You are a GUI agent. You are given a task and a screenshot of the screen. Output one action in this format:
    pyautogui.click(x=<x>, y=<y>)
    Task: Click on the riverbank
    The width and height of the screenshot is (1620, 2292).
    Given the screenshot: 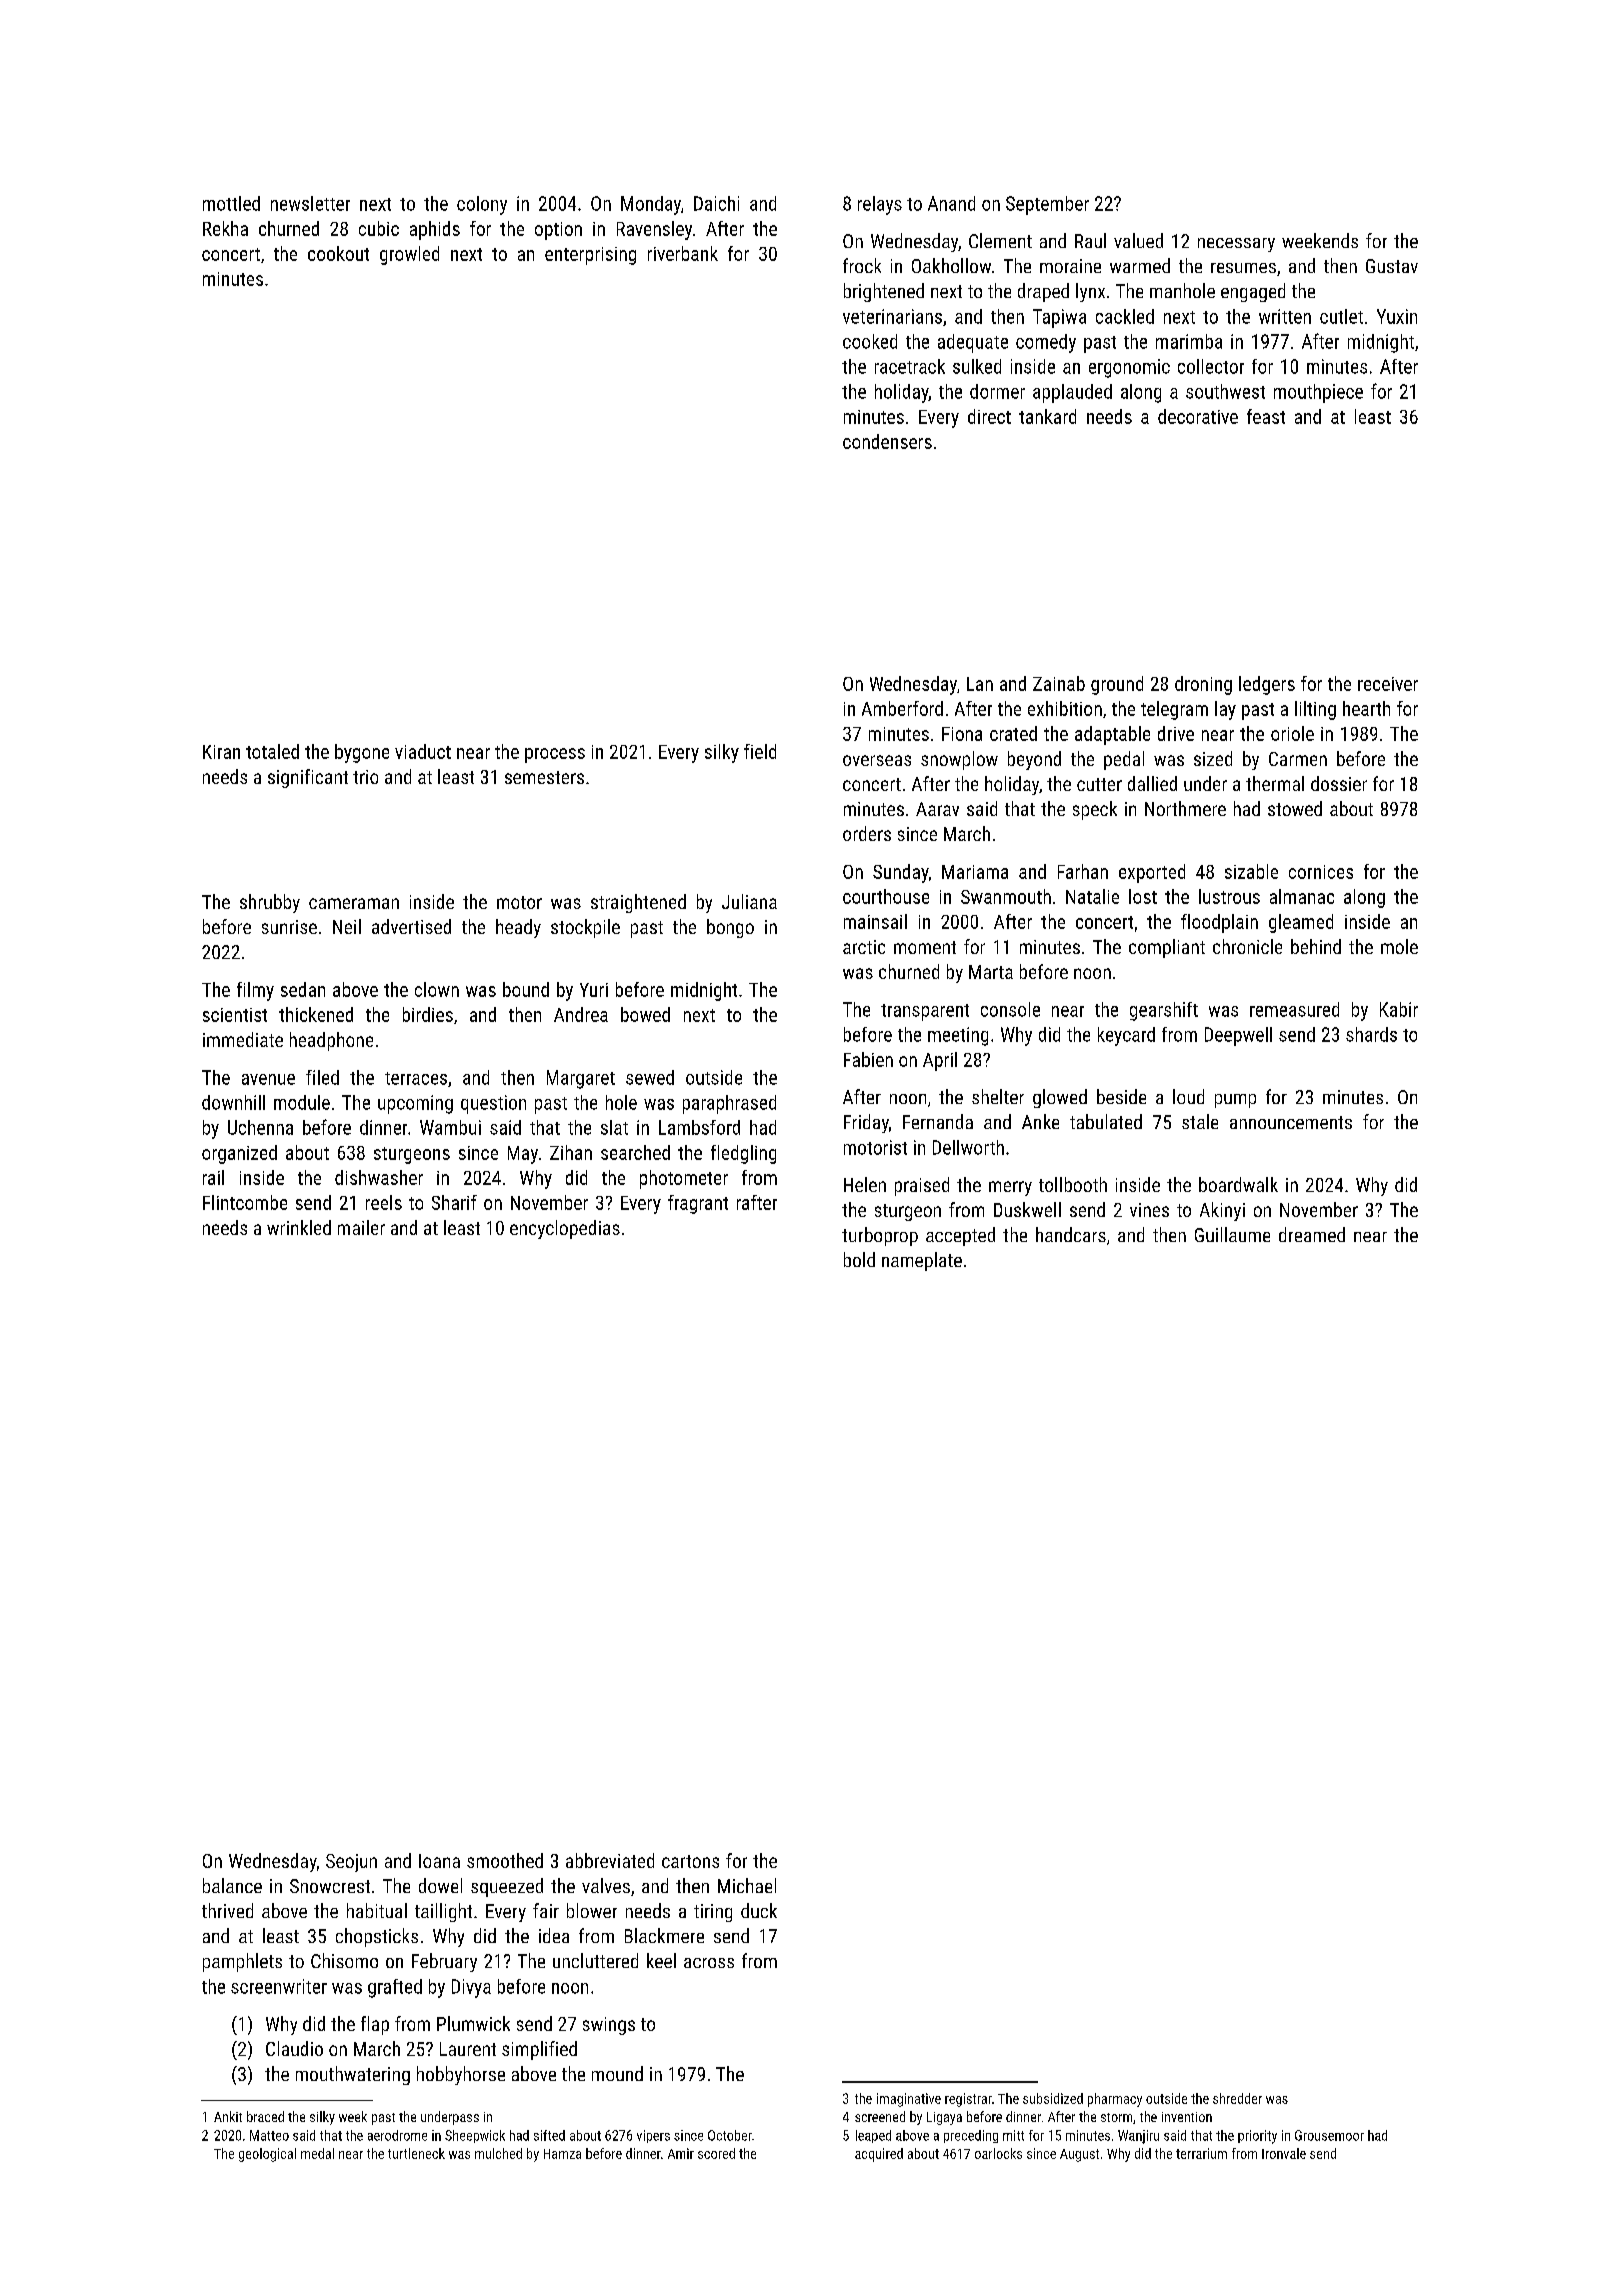 What is the action you would take?
    pyautogui.click(x=683, y=253)
